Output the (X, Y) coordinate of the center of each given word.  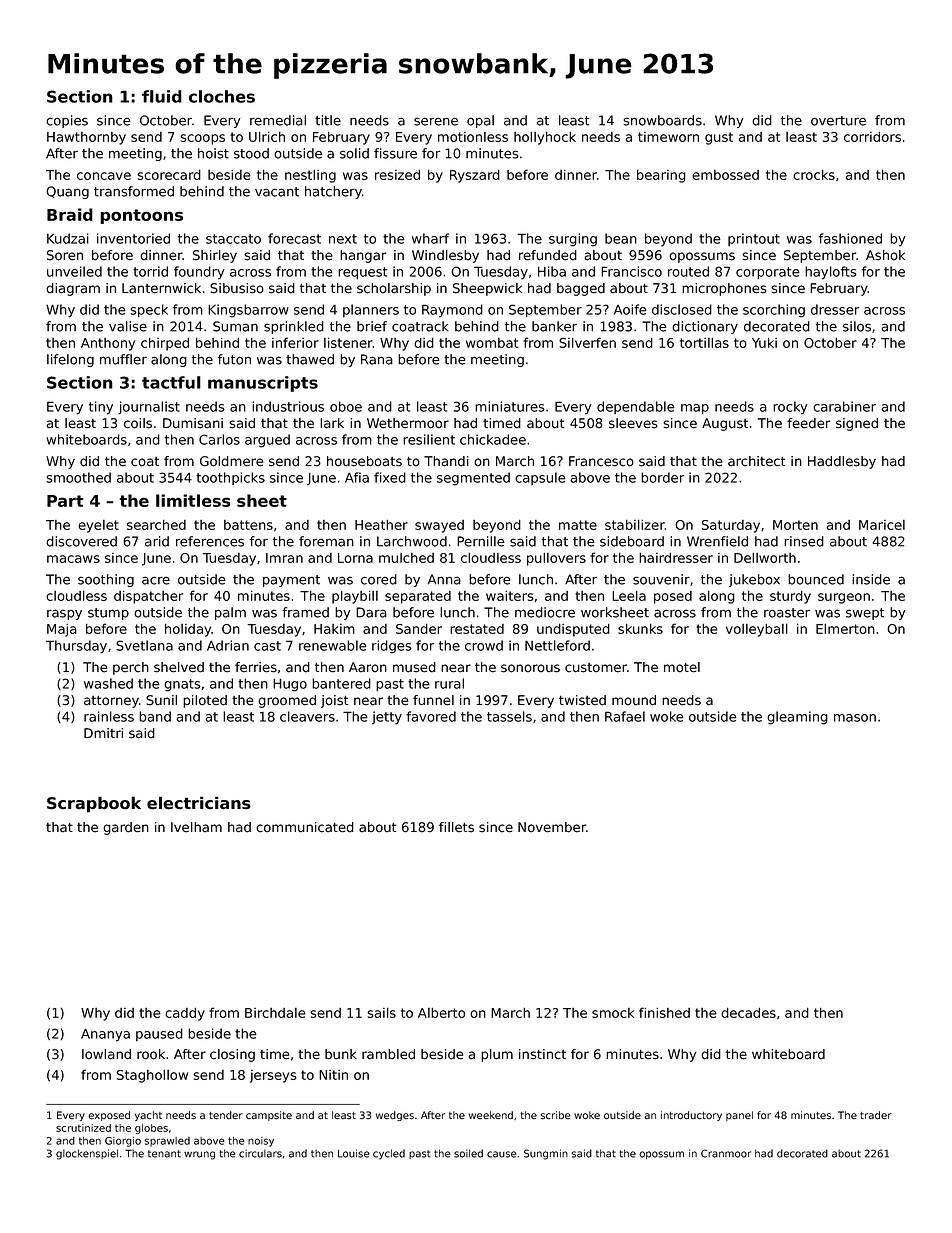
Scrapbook (94, 804)
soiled (468, 1153)
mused (414, 667)
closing (232, 1055)
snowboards (662, 120)
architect (756, 461)
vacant (277, 192)
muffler (123, 359)
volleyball (757, 630)
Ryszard (475, 176)
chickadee (493, 439)
